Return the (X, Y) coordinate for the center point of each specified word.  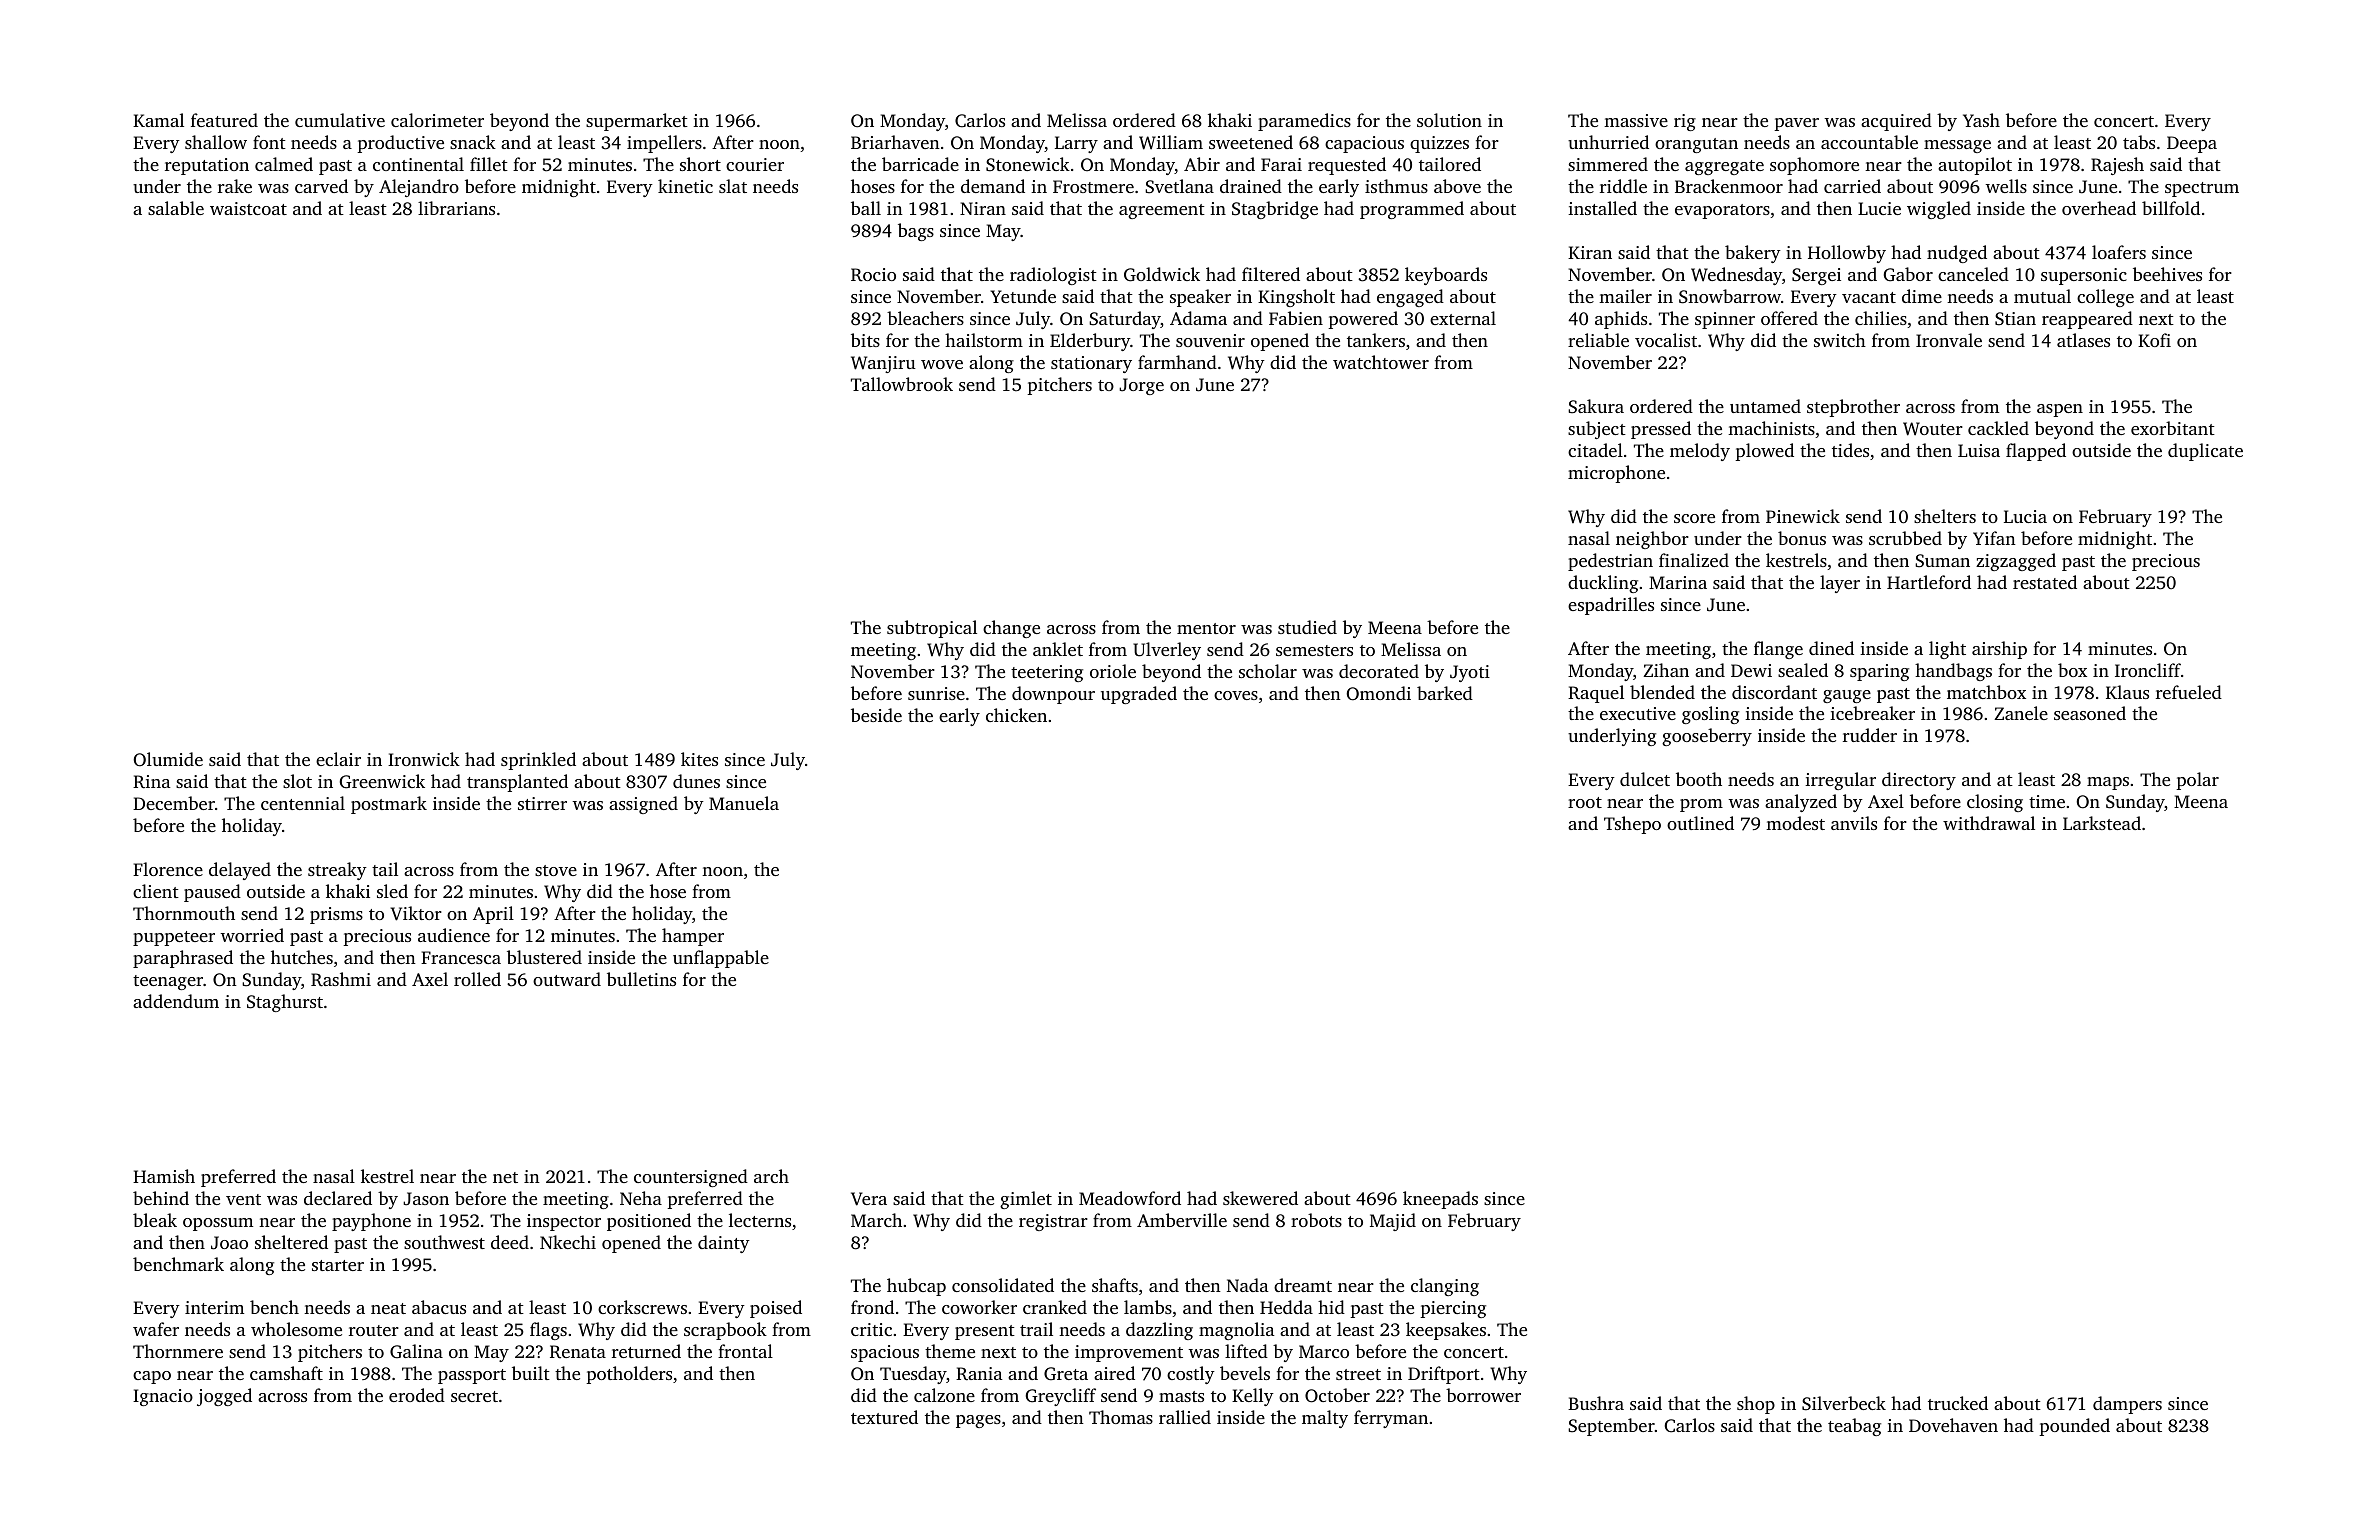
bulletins (641, 979)
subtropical (932, 629)
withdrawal (1989, 823)
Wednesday (1736, 276)
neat (388, 1308)
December (174, 803)
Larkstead (2102, 823)
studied (1307, 627)
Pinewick (1803, 516)
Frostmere (1093, 186)
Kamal (158, 120)
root (1585, 802)
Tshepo (1632, 825)
